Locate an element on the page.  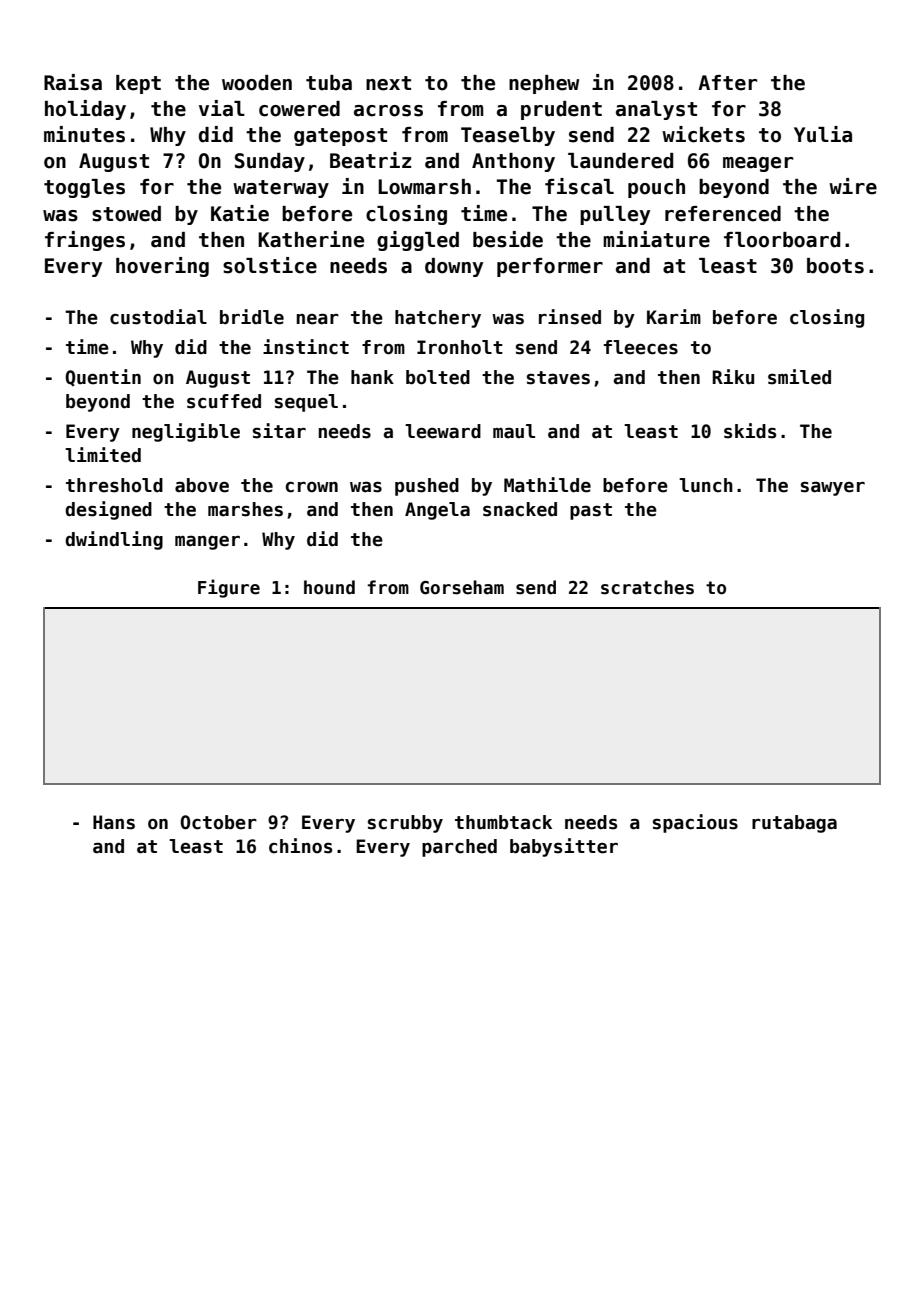
kept is located at coordinates (138, 84).
